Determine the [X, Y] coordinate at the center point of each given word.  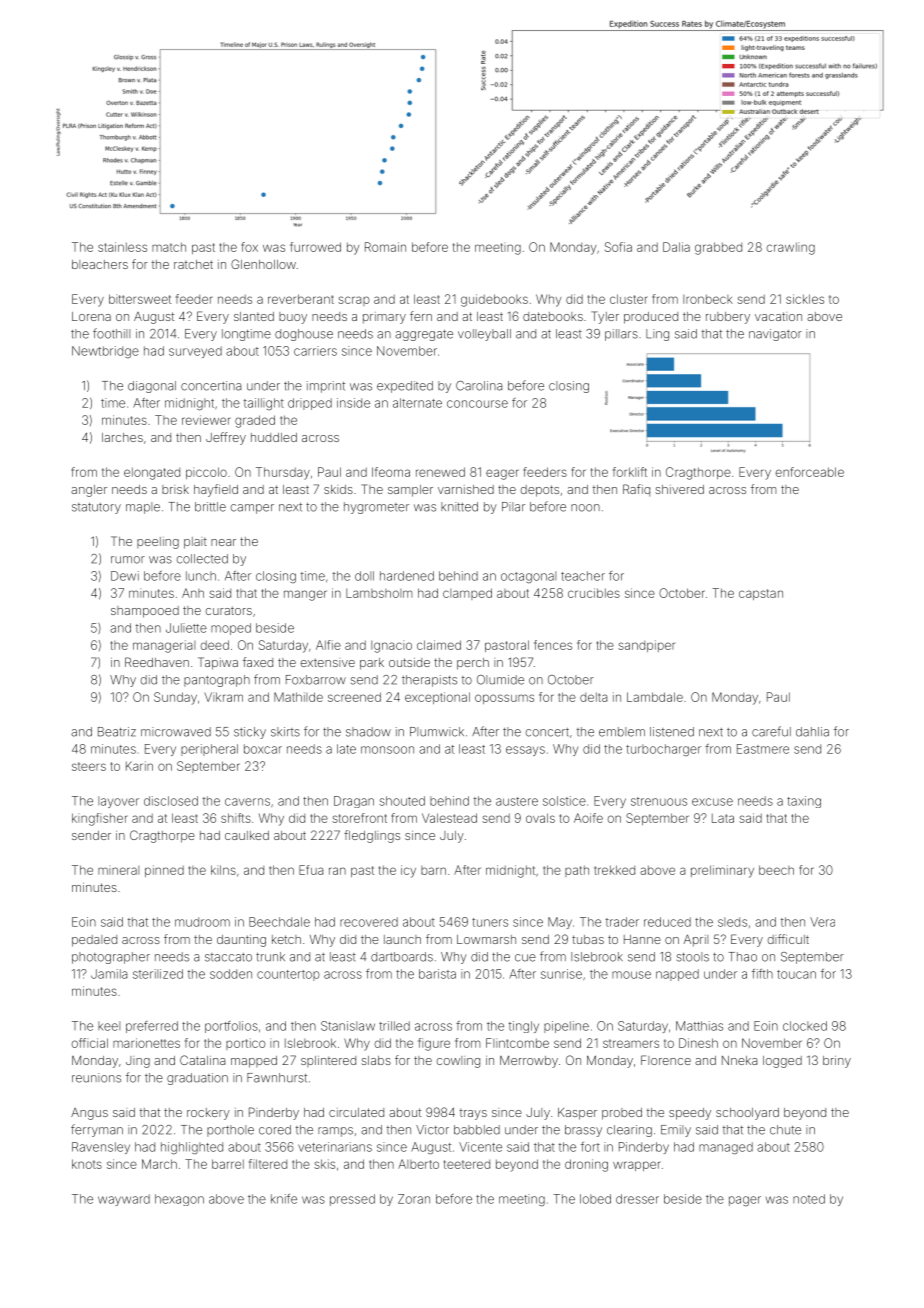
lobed [595, 1199]
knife [284, 1199]
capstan [761, 594]
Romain [385, 247]
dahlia [812, 732]
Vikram [223, 697]
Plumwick [437, 732]
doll [364, 576]
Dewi [125, 576]
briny [837, 1062]
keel [109, 1026]
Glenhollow [263, 264]
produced [651, 318]
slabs [376, 1060]
